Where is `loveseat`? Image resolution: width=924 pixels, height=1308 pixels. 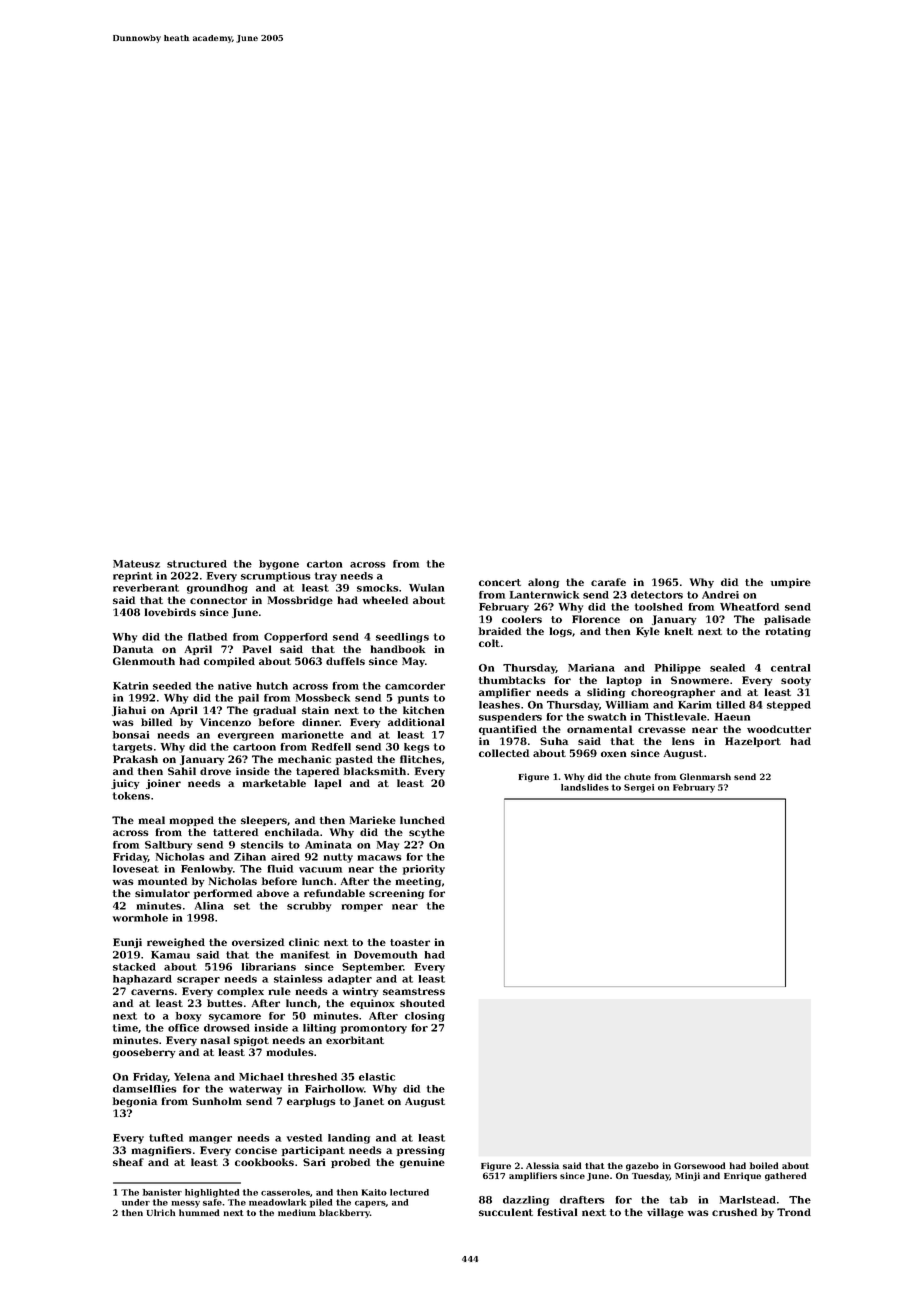 loveseat is located at coordinates (136, 869).
